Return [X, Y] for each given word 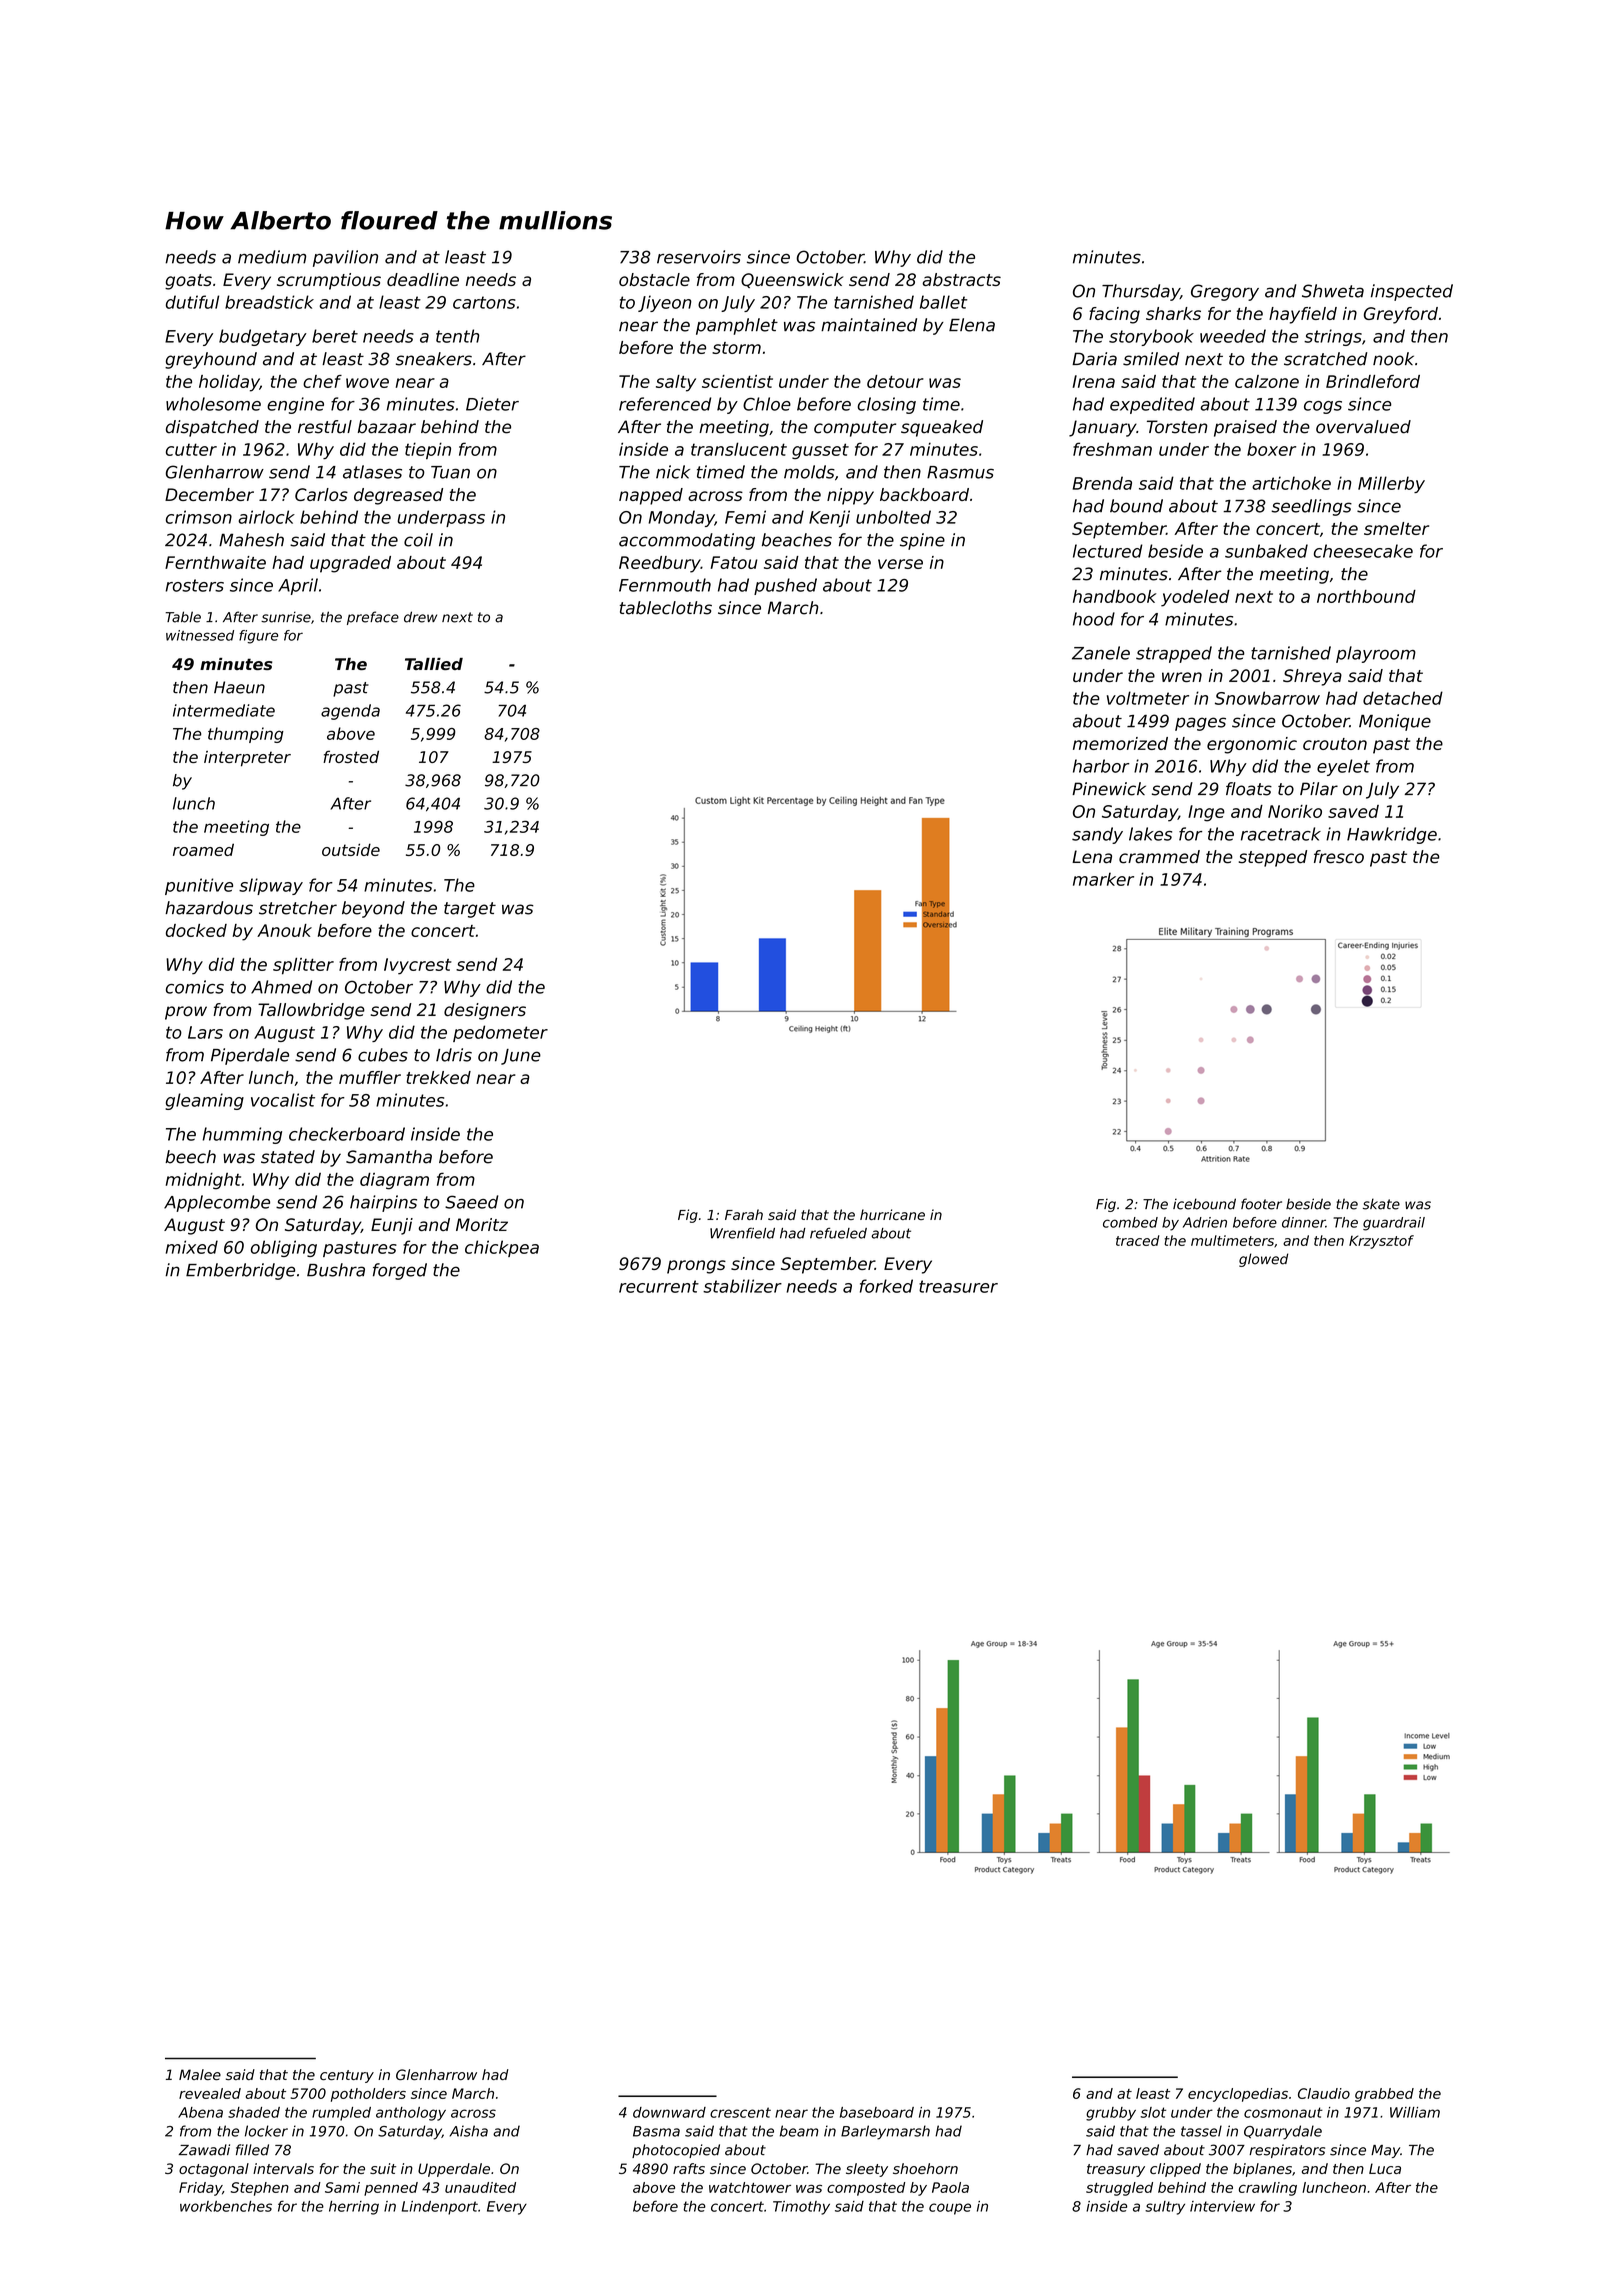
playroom [1376, 654]
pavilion [345, 258]
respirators [1287, 2151]
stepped [1273, 858]
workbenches [226, 2206]
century [347, 2076]
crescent [740, 2112]
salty [676, 383]
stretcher [298, 908]
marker [1103, 879]
